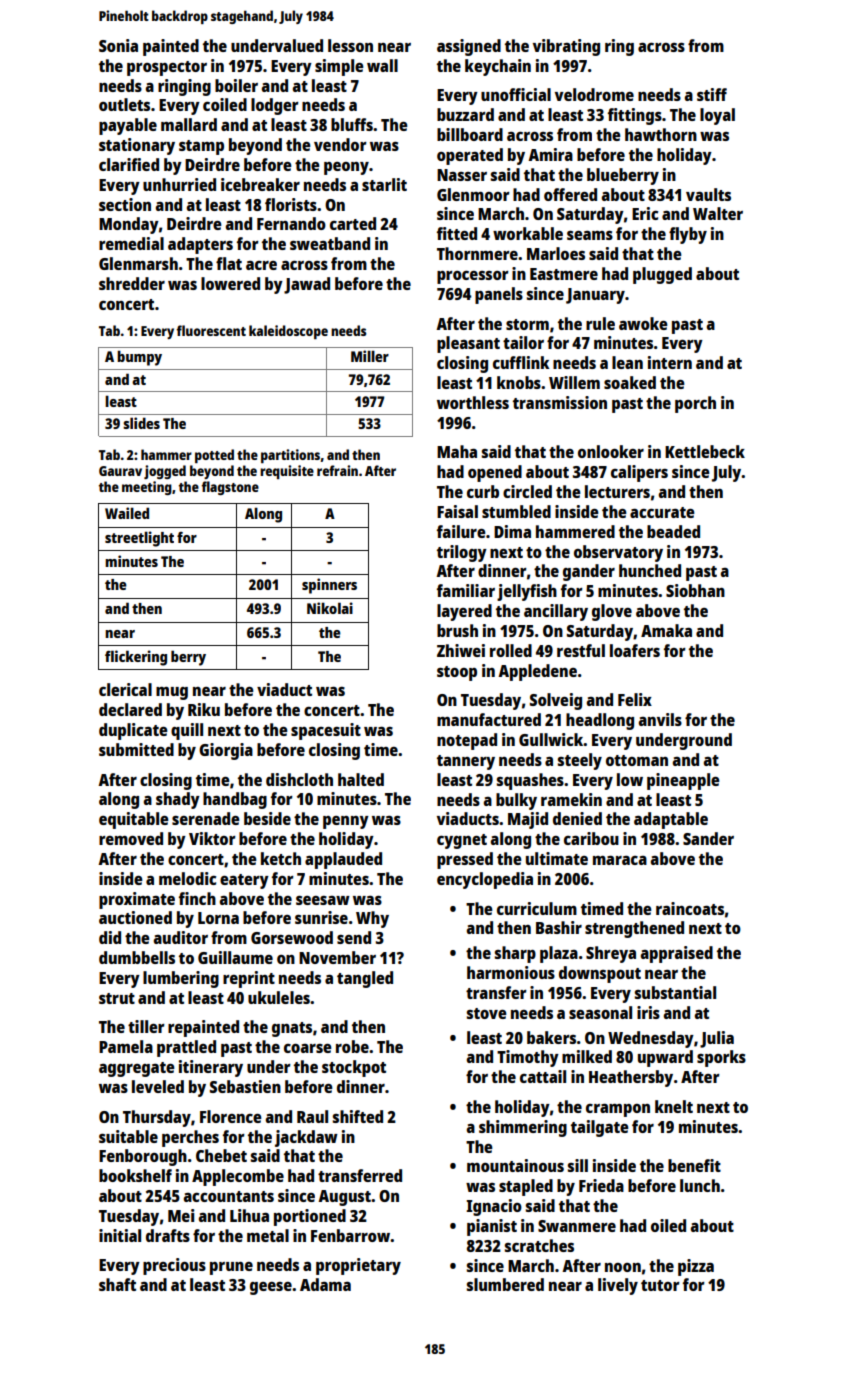 This screenshot has width=849, height=1400. I want to click on mallard, so click(189, 124).
